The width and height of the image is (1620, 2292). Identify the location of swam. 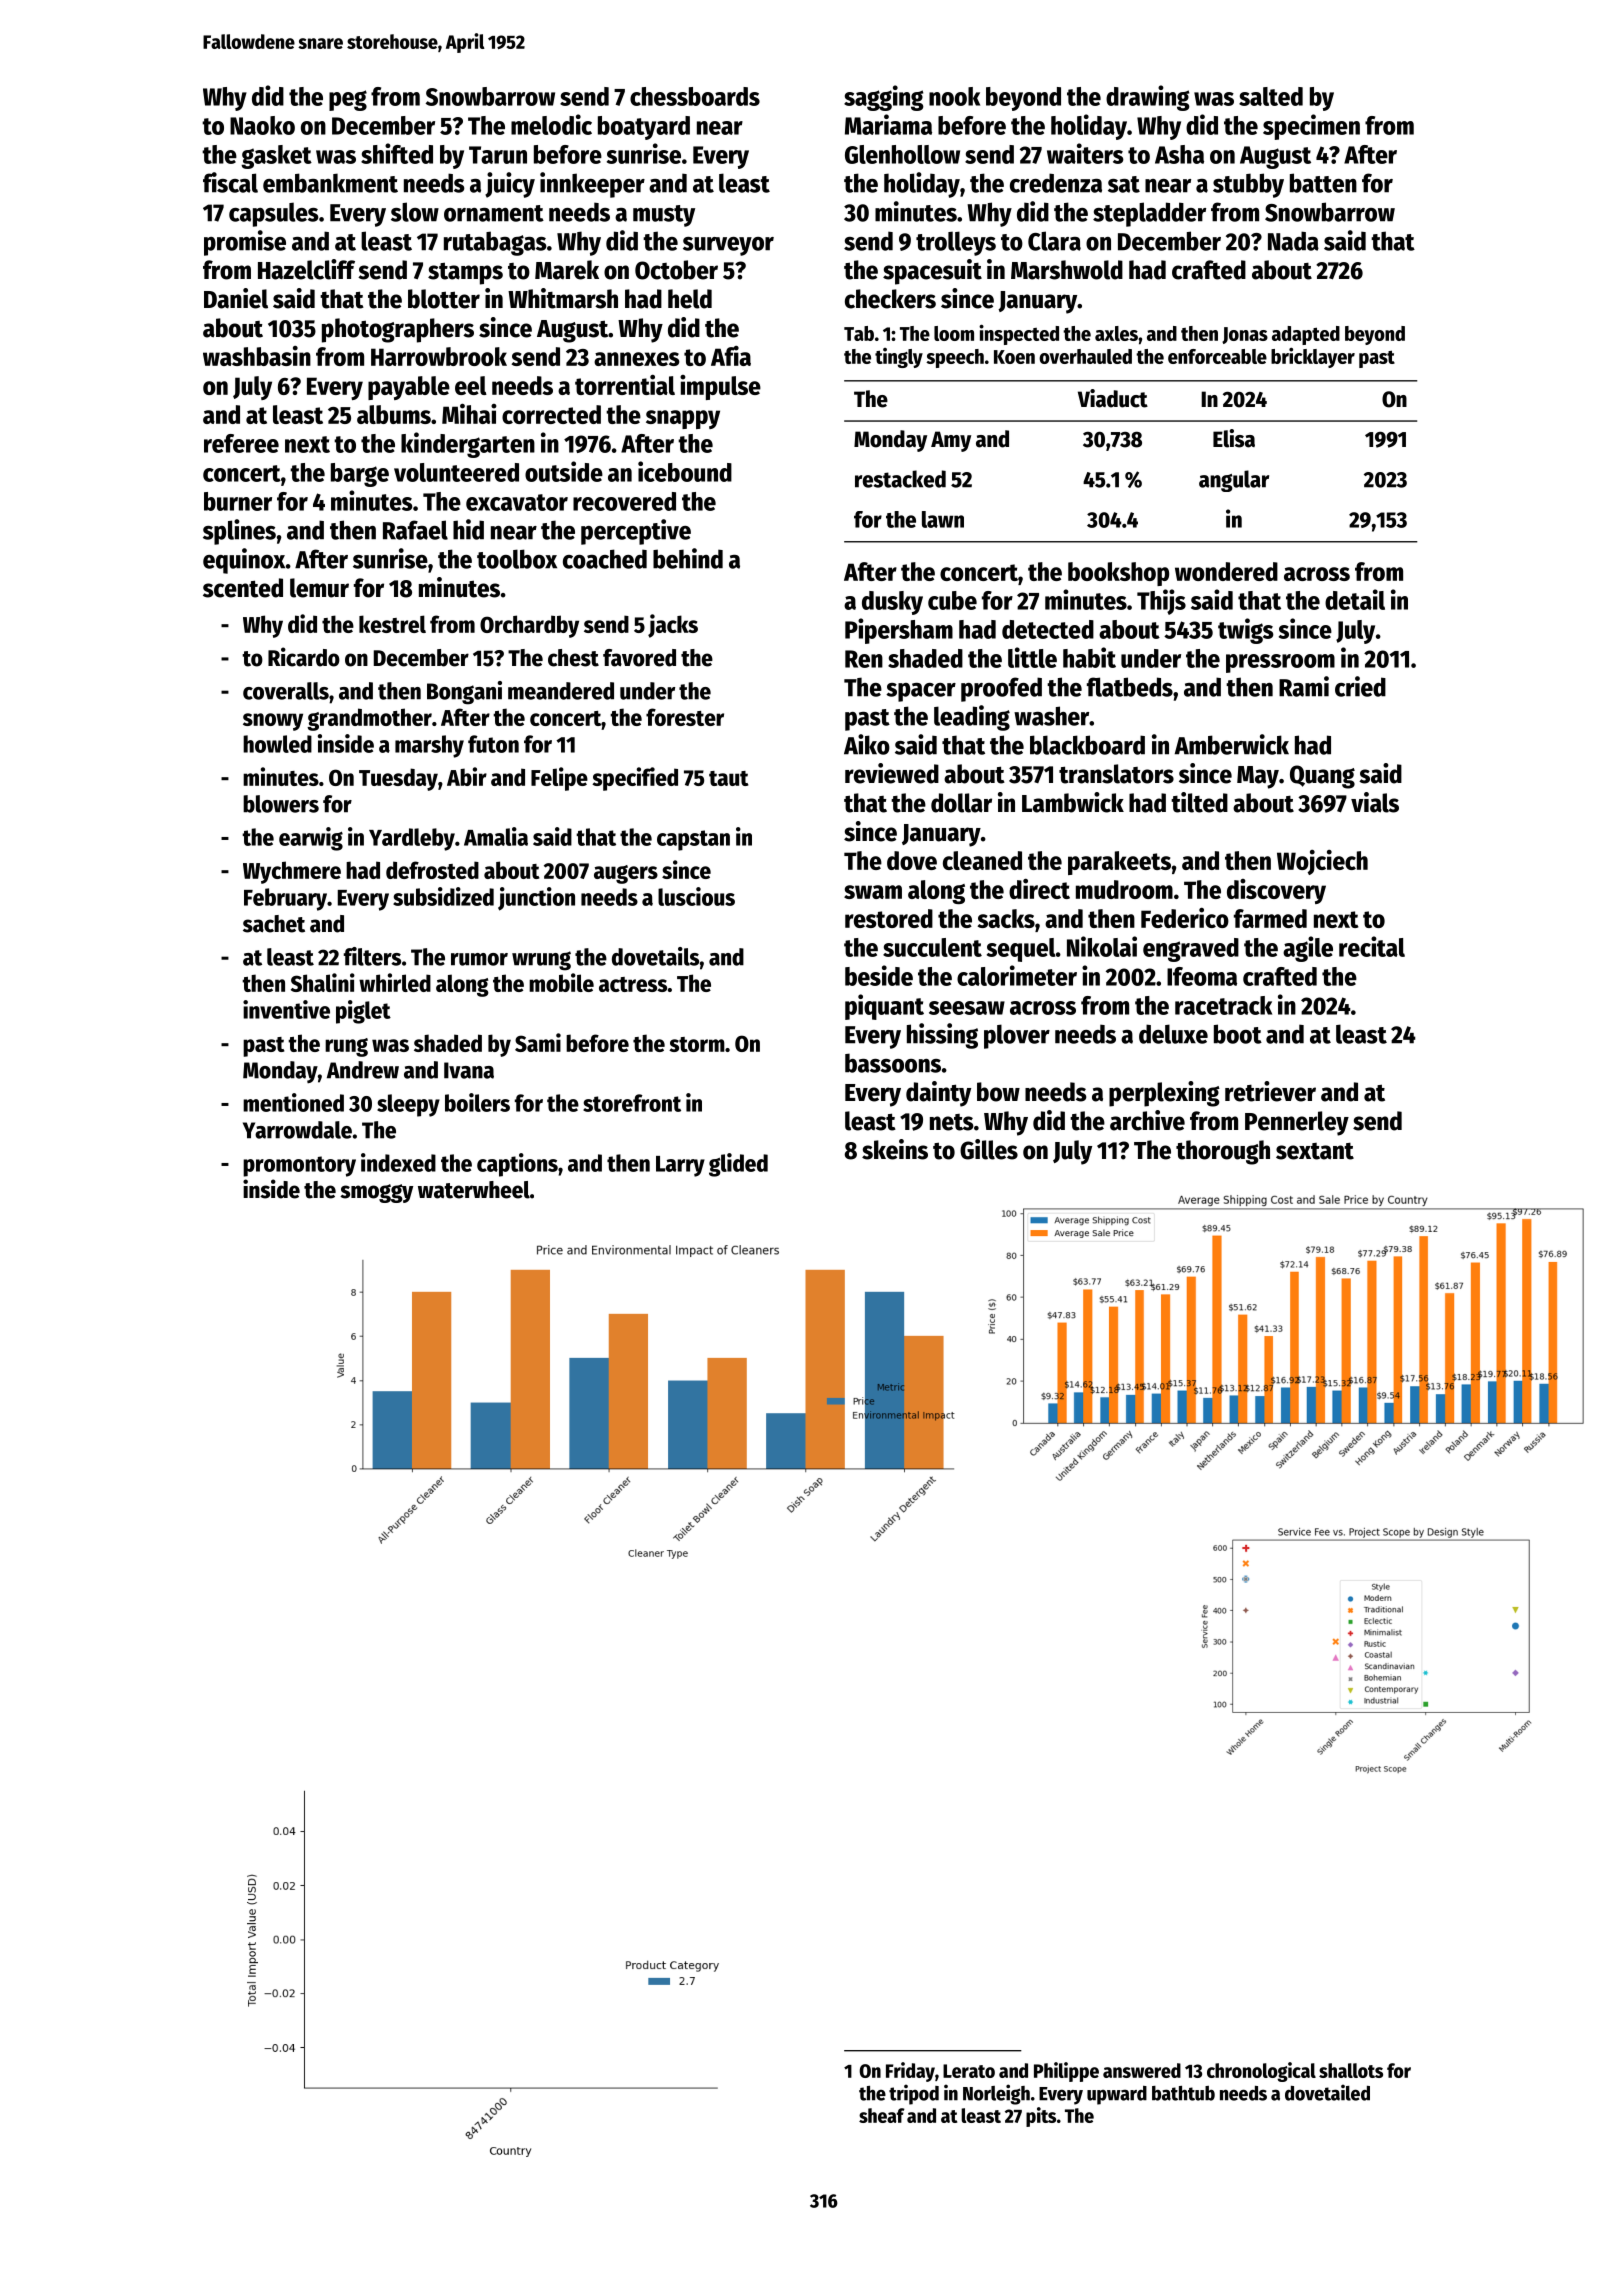
(873, 892).
